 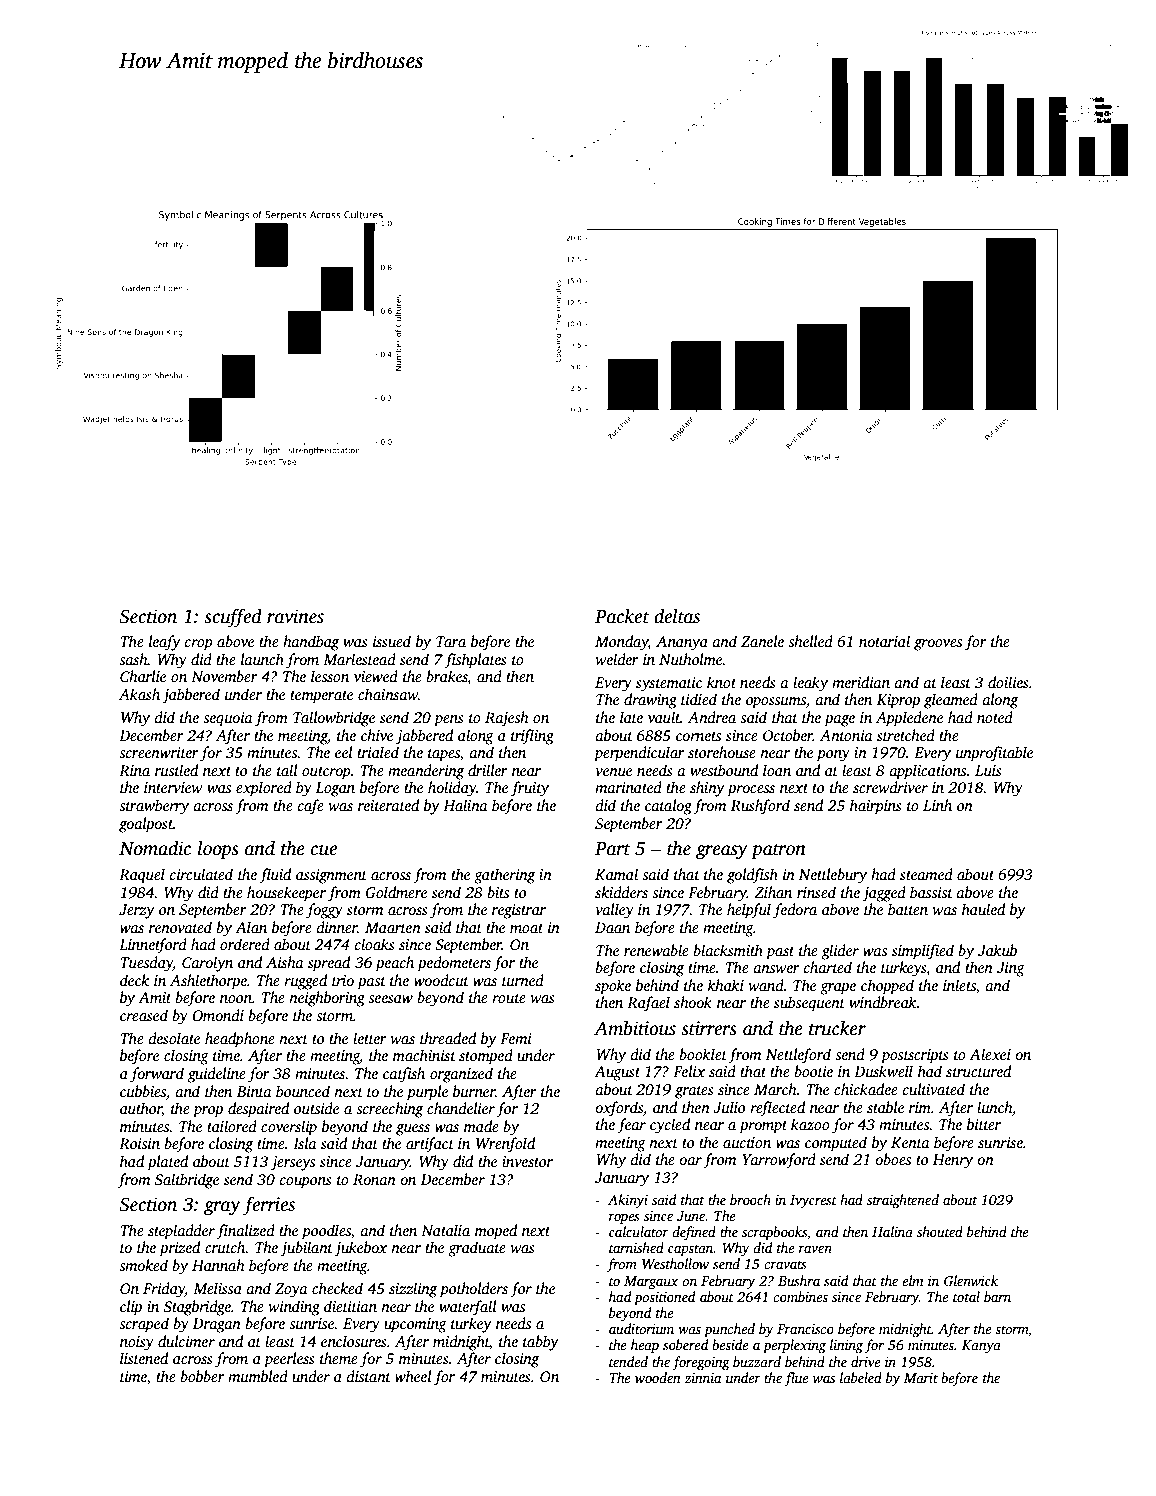 I want to click on booklet, so click(x=703, y=1054).
